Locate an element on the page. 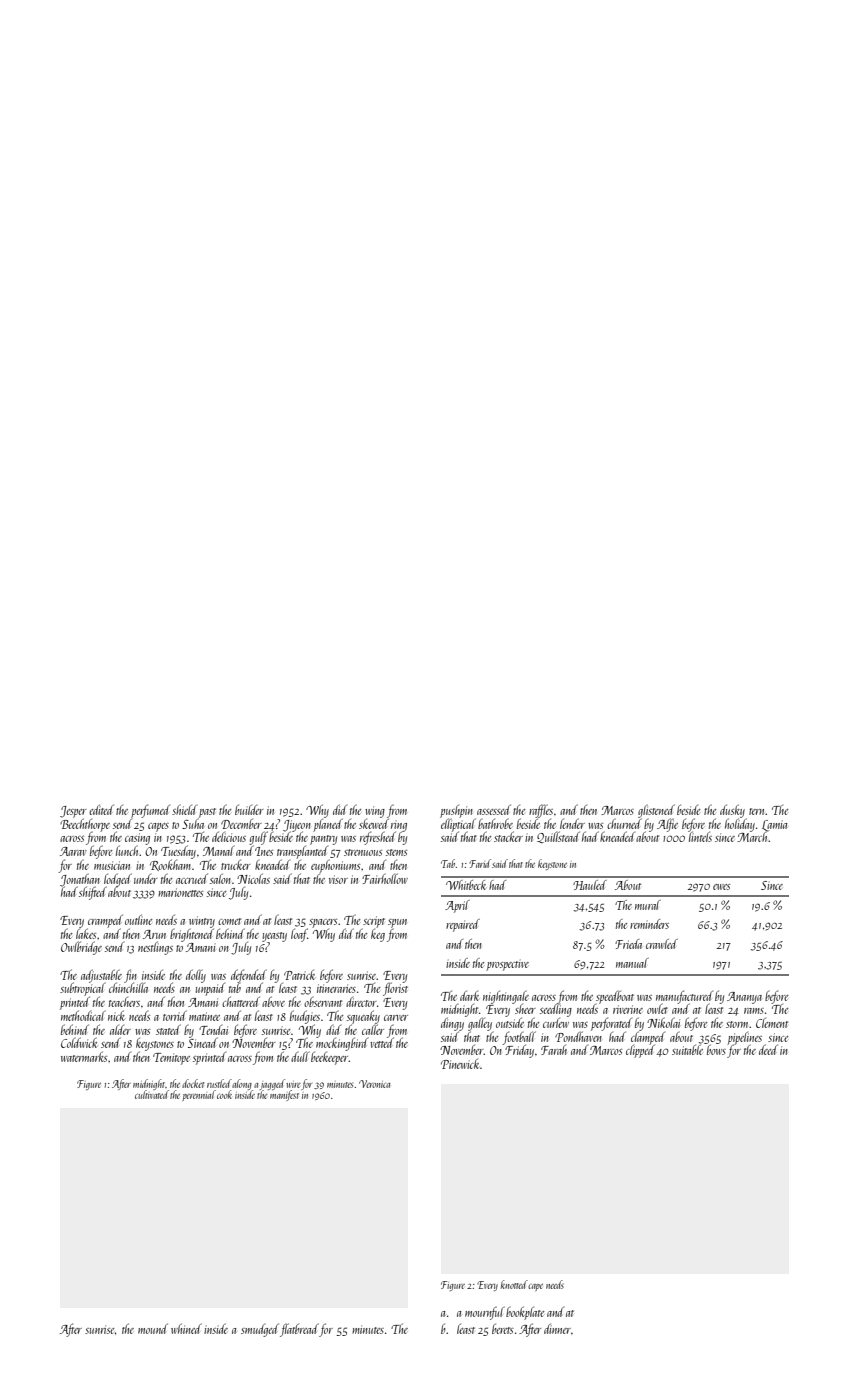 The image size is (849, 1400). flatbread is located at coordinates (299, 1330).
